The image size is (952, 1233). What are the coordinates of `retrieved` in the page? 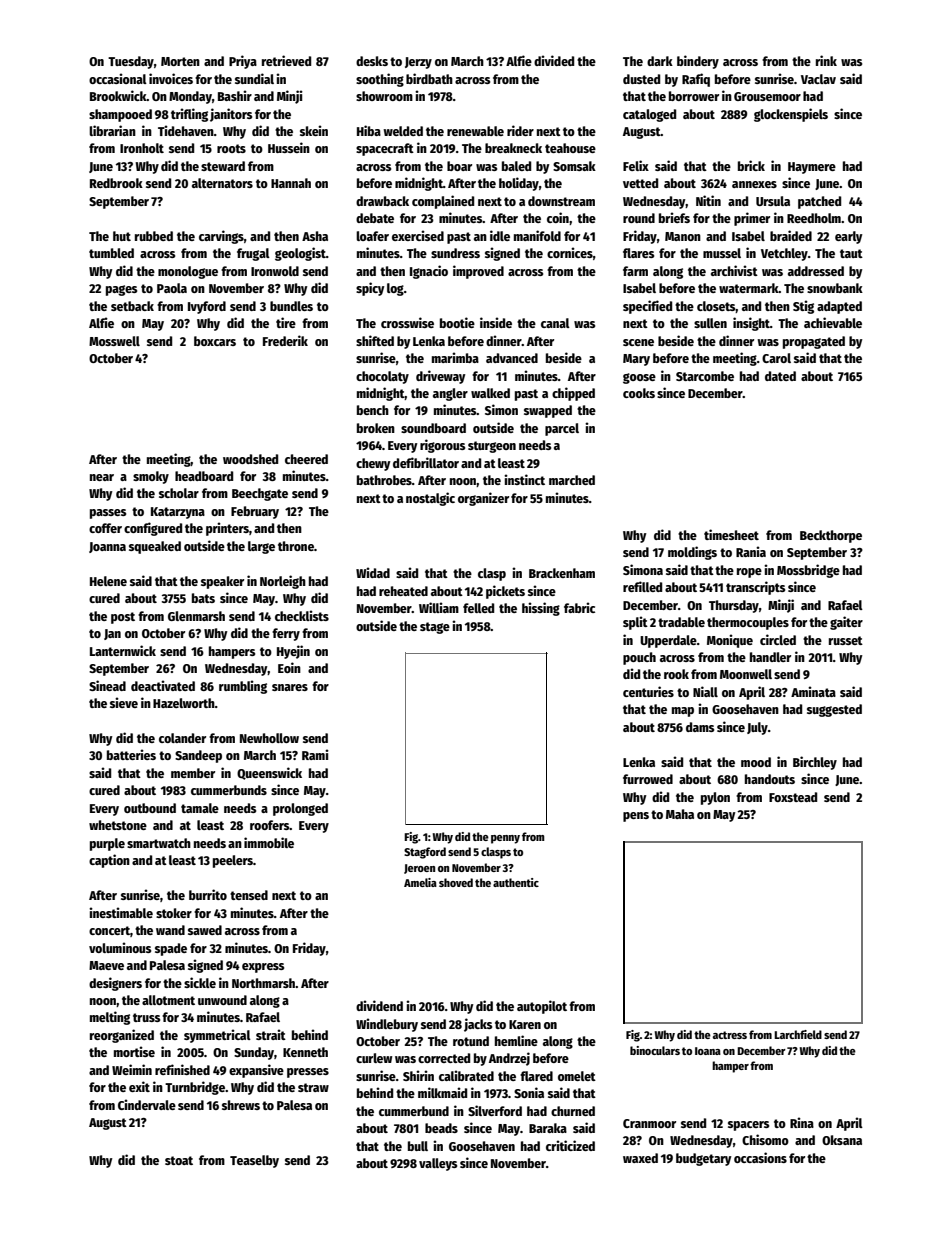 It's located at (286, 60).
